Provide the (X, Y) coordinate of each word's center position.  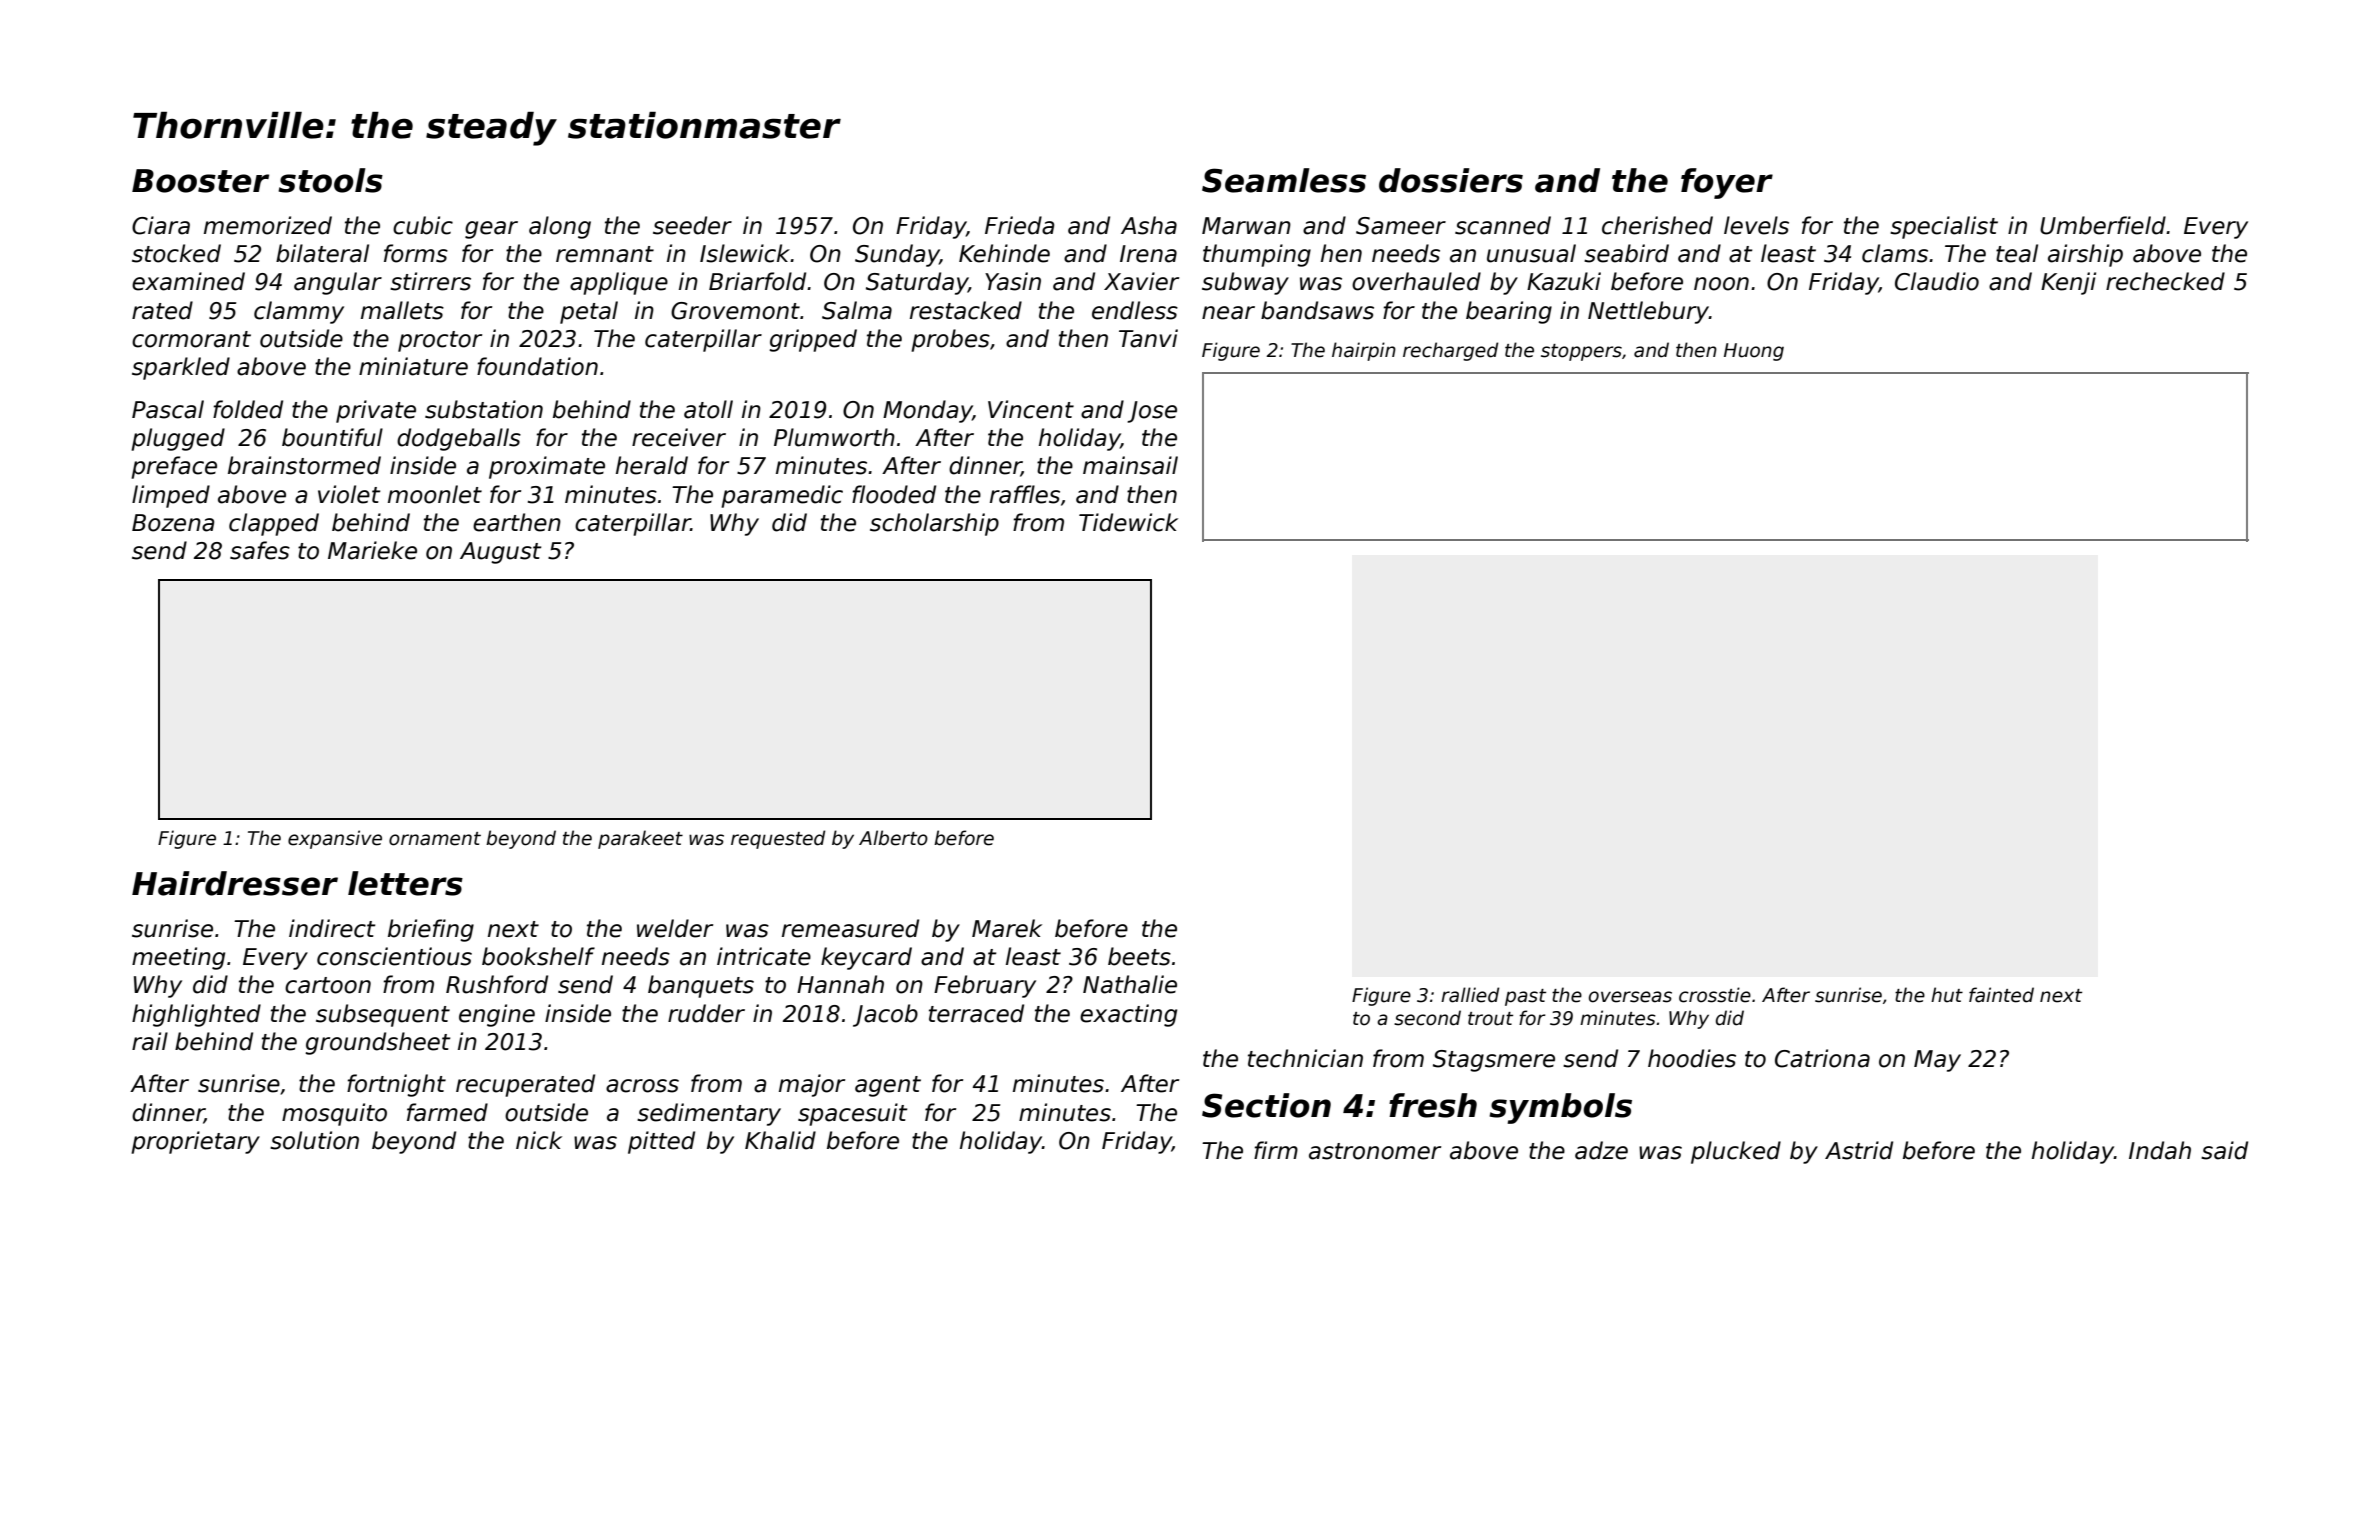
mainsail (1130, 465)
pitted (661, 1142)
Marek (1007, 928)
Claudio (1937, 281)
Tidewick (1128, 522)
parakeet (640, 839)
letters (405, 883)
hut (1947, 995)
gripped (813, 340)
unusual (1531, 253)
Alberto (893, 838)
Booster (200, 181)
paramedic (782, 496)
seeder (692, 225)
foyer (1727, 183)
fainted (2001, 995)
